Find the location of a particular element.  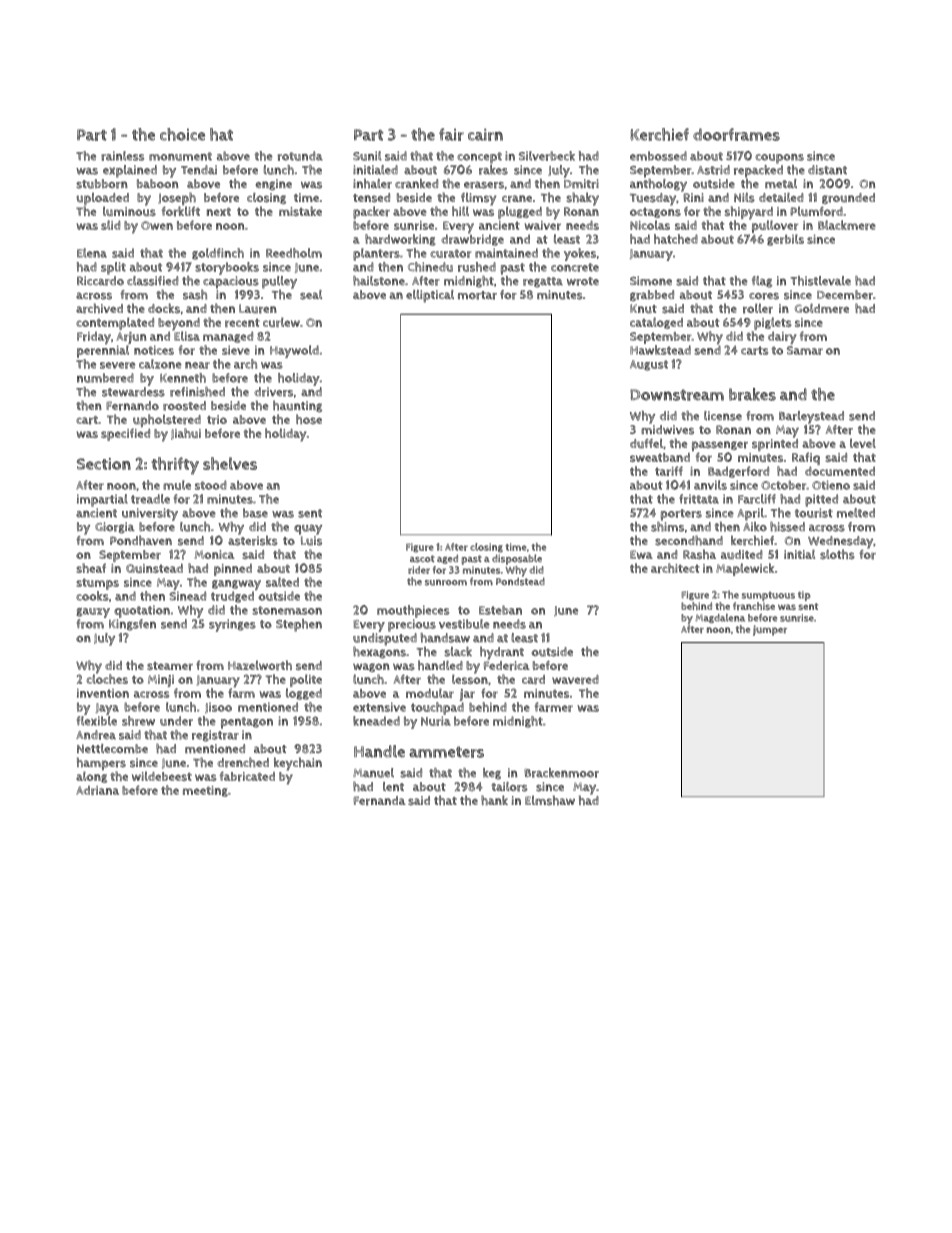

jumper is located at coordinates (770, 630).
